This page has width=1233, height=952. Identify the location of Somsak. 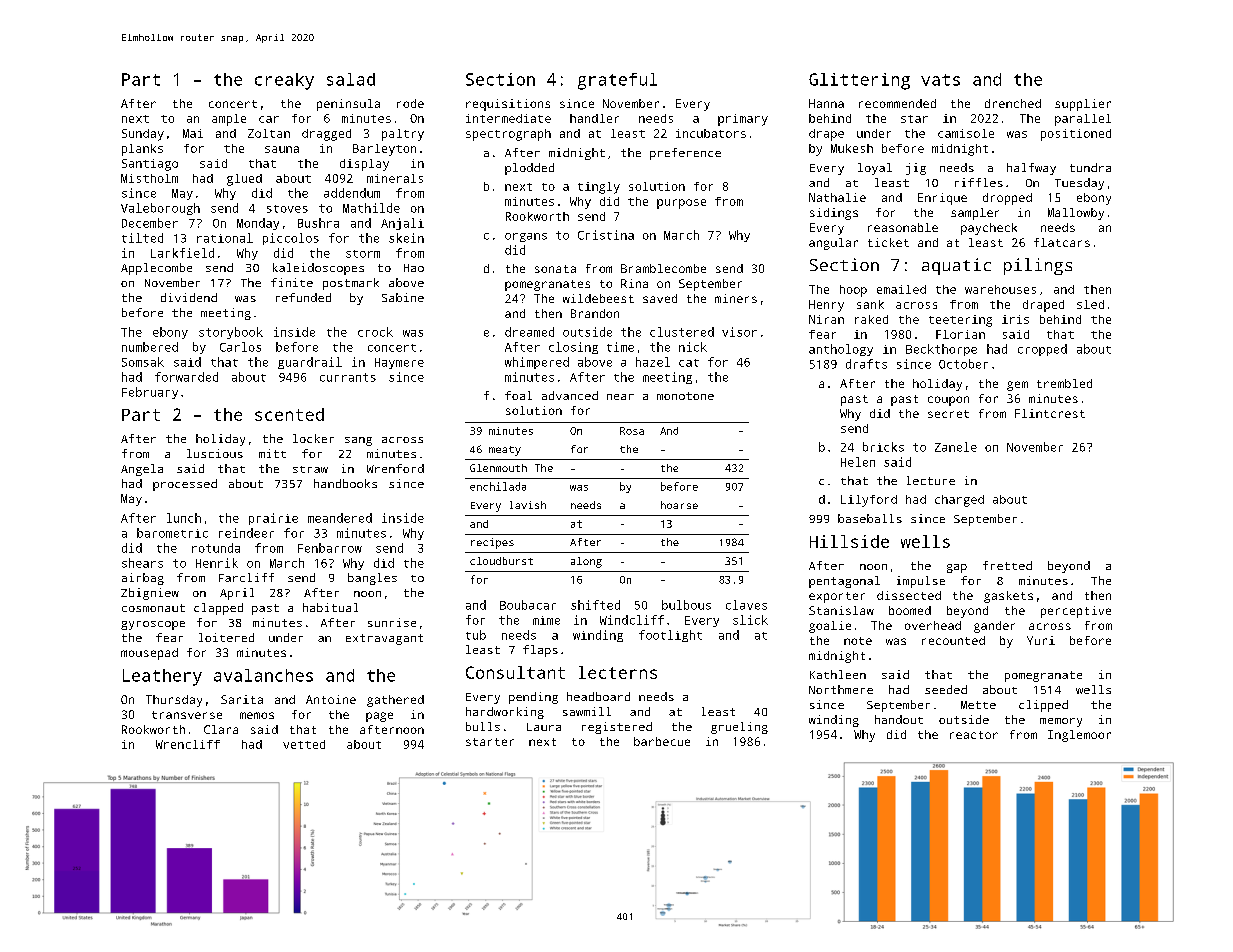
(143, 362).
